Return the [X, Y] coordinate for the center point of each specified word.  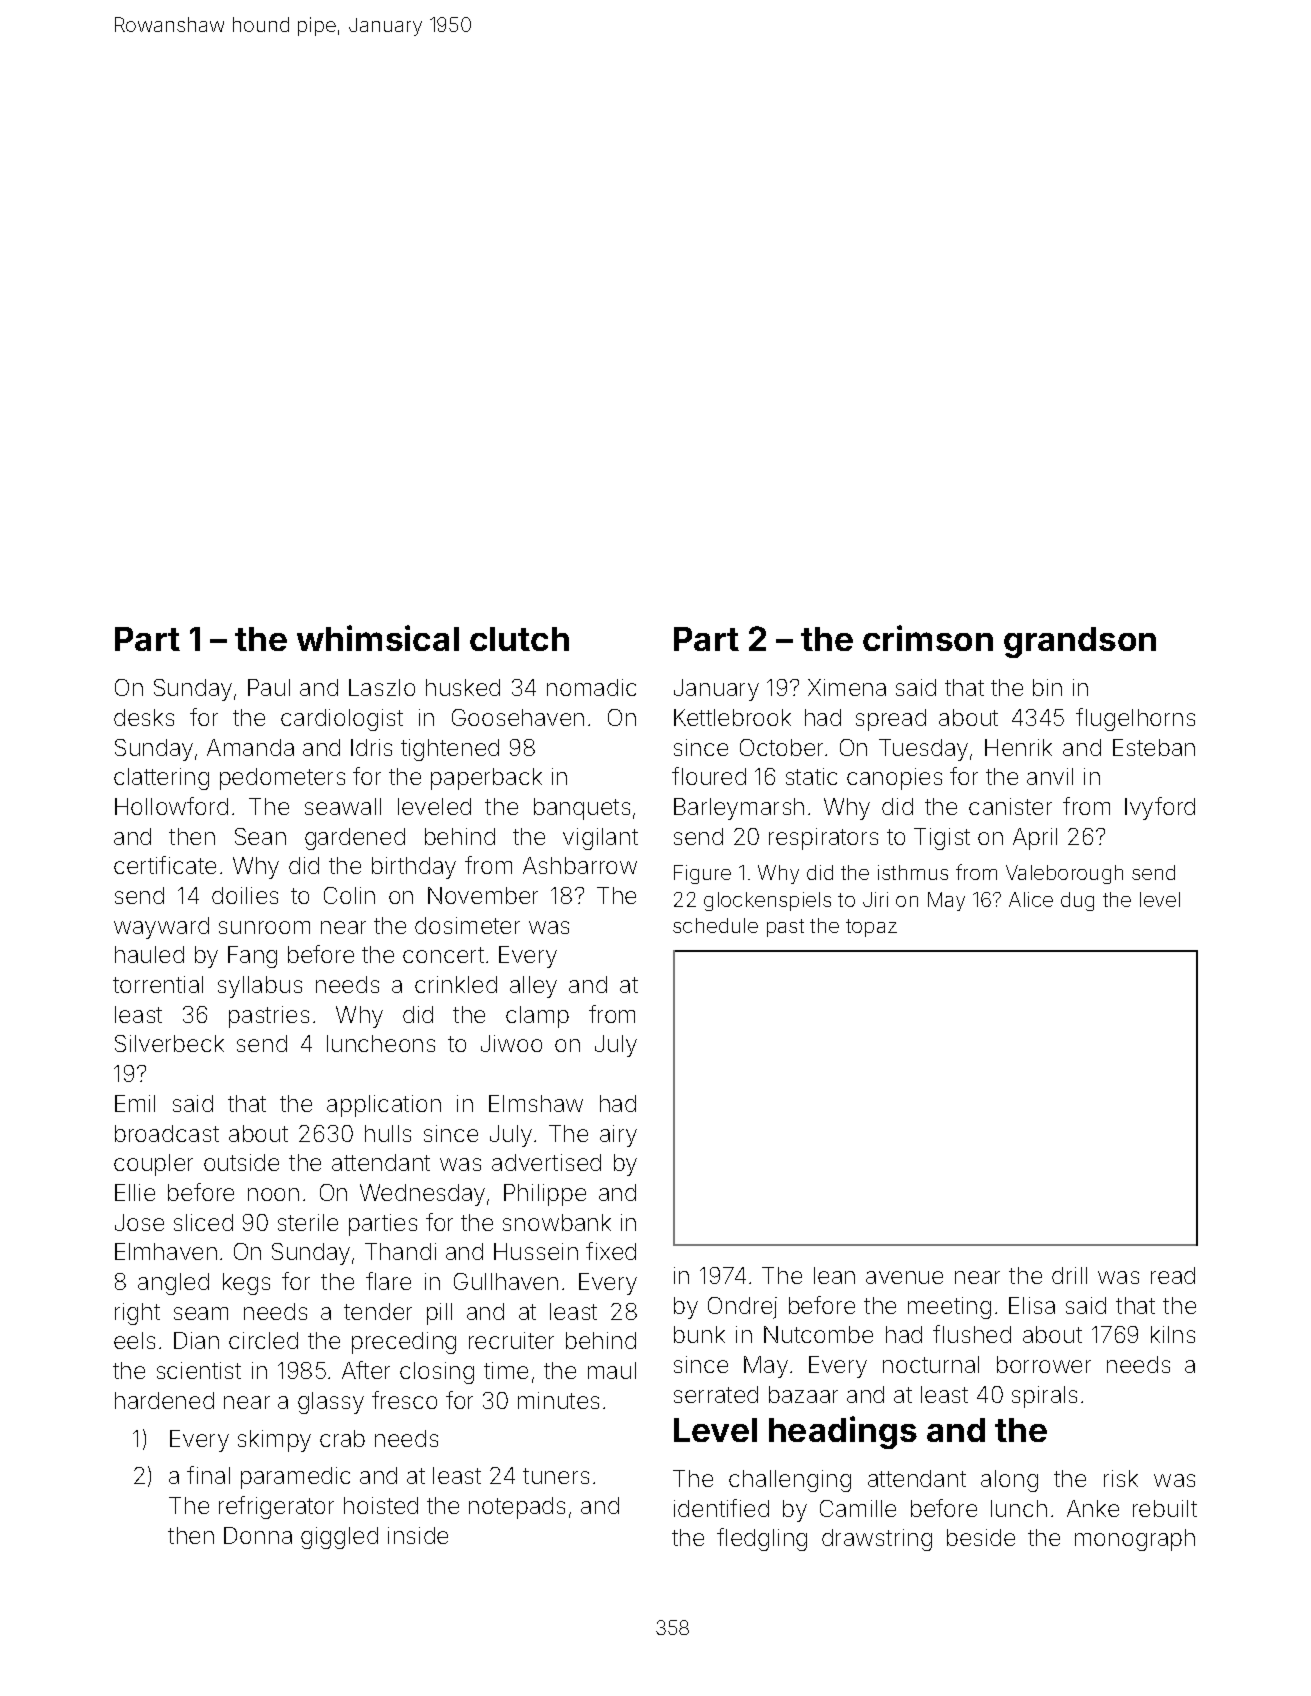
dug [1077, 901]
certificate [165, 865]
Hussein [536, 1251]
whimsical [378, 638]
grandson [1080, 642]
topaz [871, 928]
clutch [519, 639]
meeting [949, 1308]
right [137, 1314]
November [483, 895]
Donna [258, 1535]
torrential [158, 984]
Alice [1031, 899]
